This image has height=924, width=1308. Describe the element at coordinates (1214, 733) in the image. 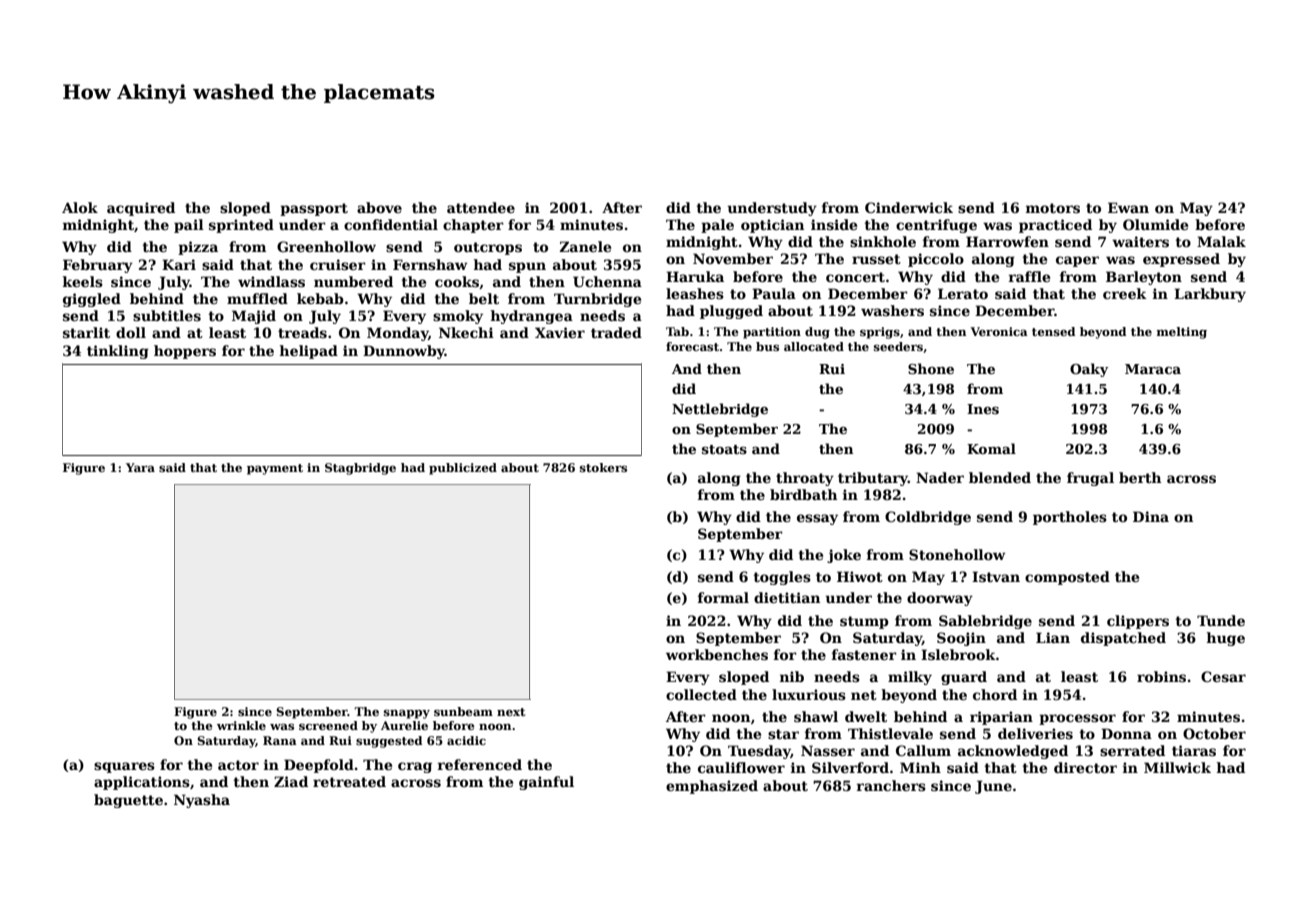

I see `October` at that location.
